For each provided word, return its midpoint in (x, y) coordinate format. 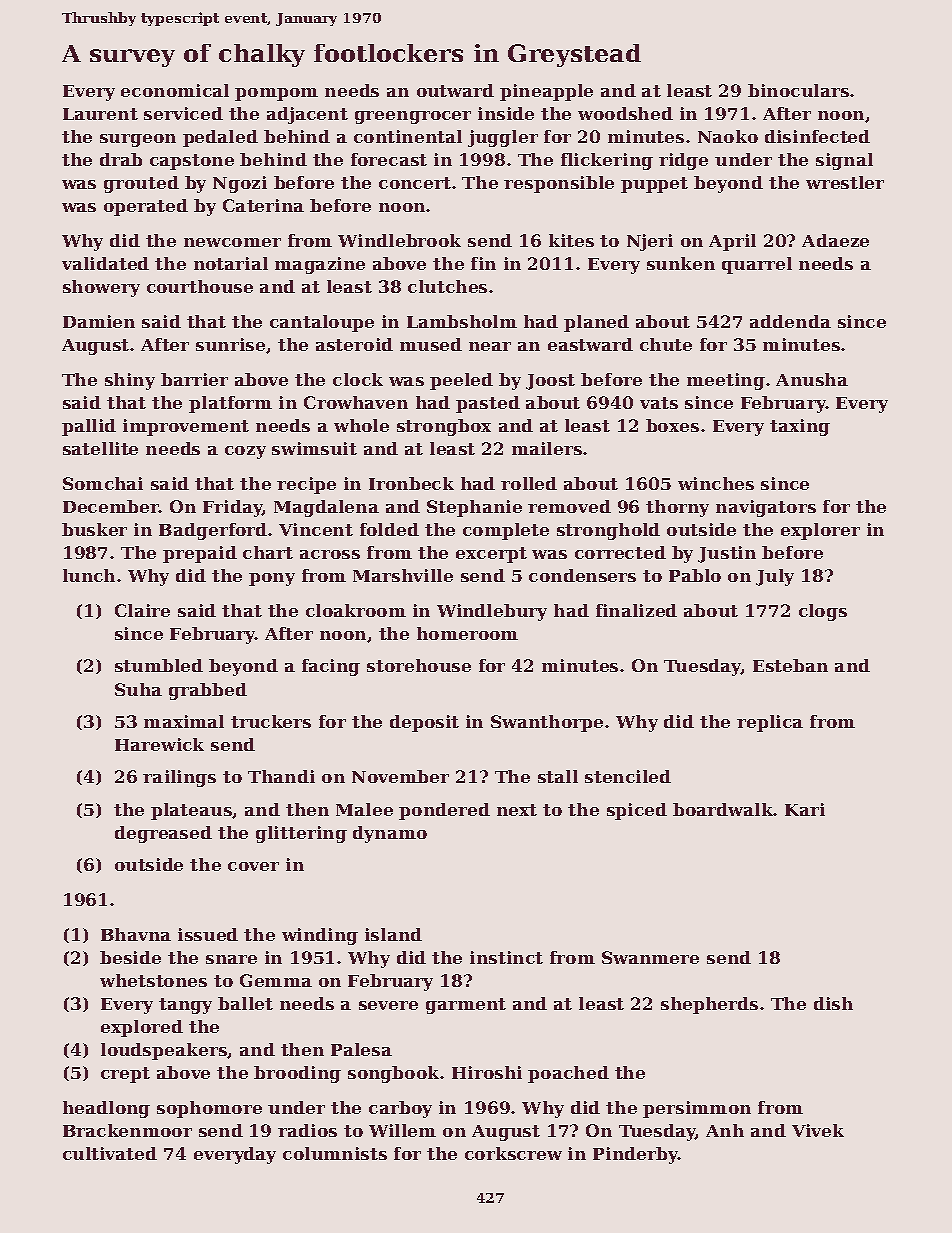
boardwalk (723, 809)
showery (101, 288)
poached (568, 1074)
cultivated (110, 1153)
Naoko (728, 136)
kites (571, 240)
